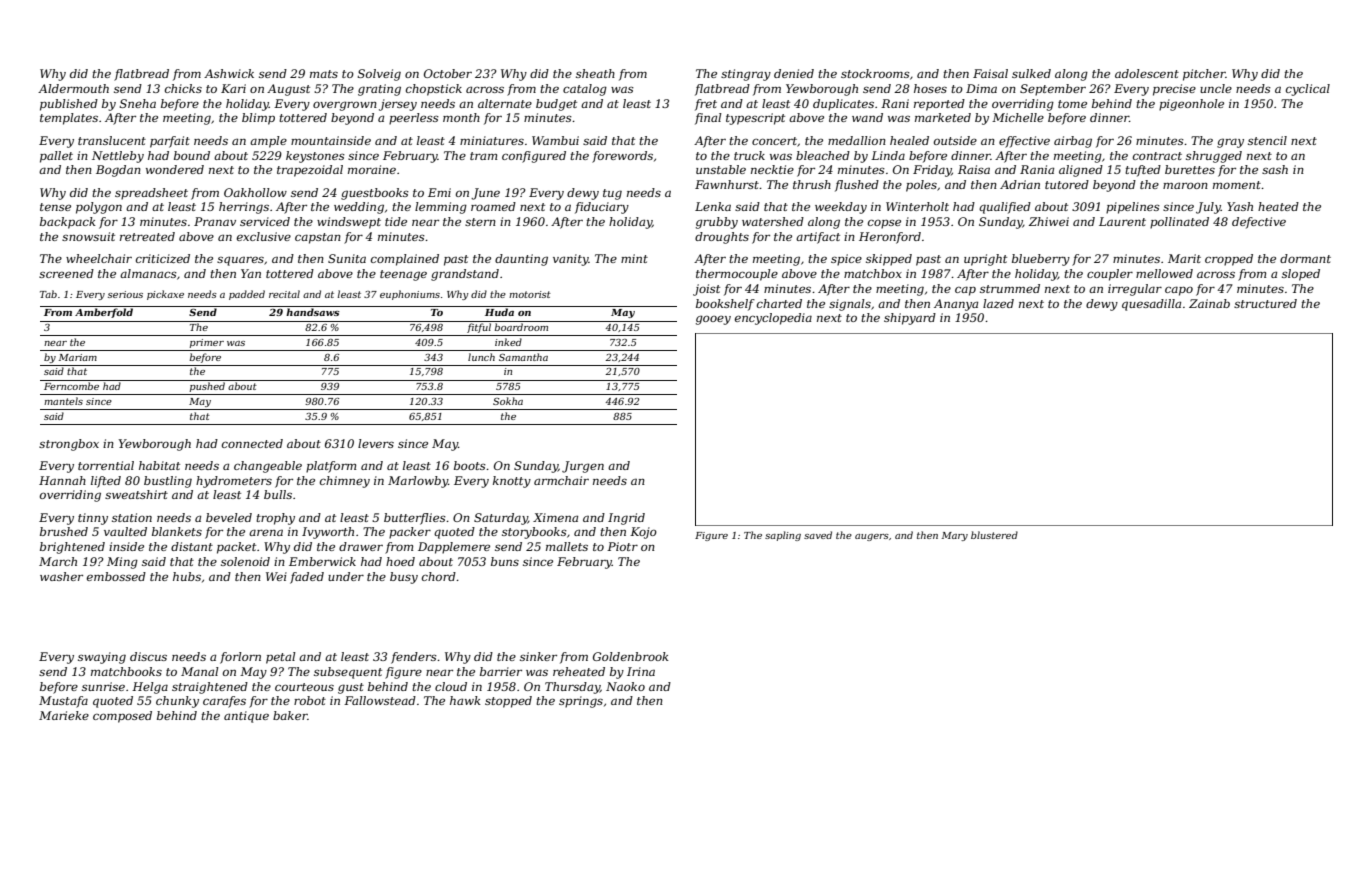 This screenshot has height=887, width=1372. What do you see at coordinates (61, 576) in the screenshot?
I see `washer` at bounding box center [61, 576].
